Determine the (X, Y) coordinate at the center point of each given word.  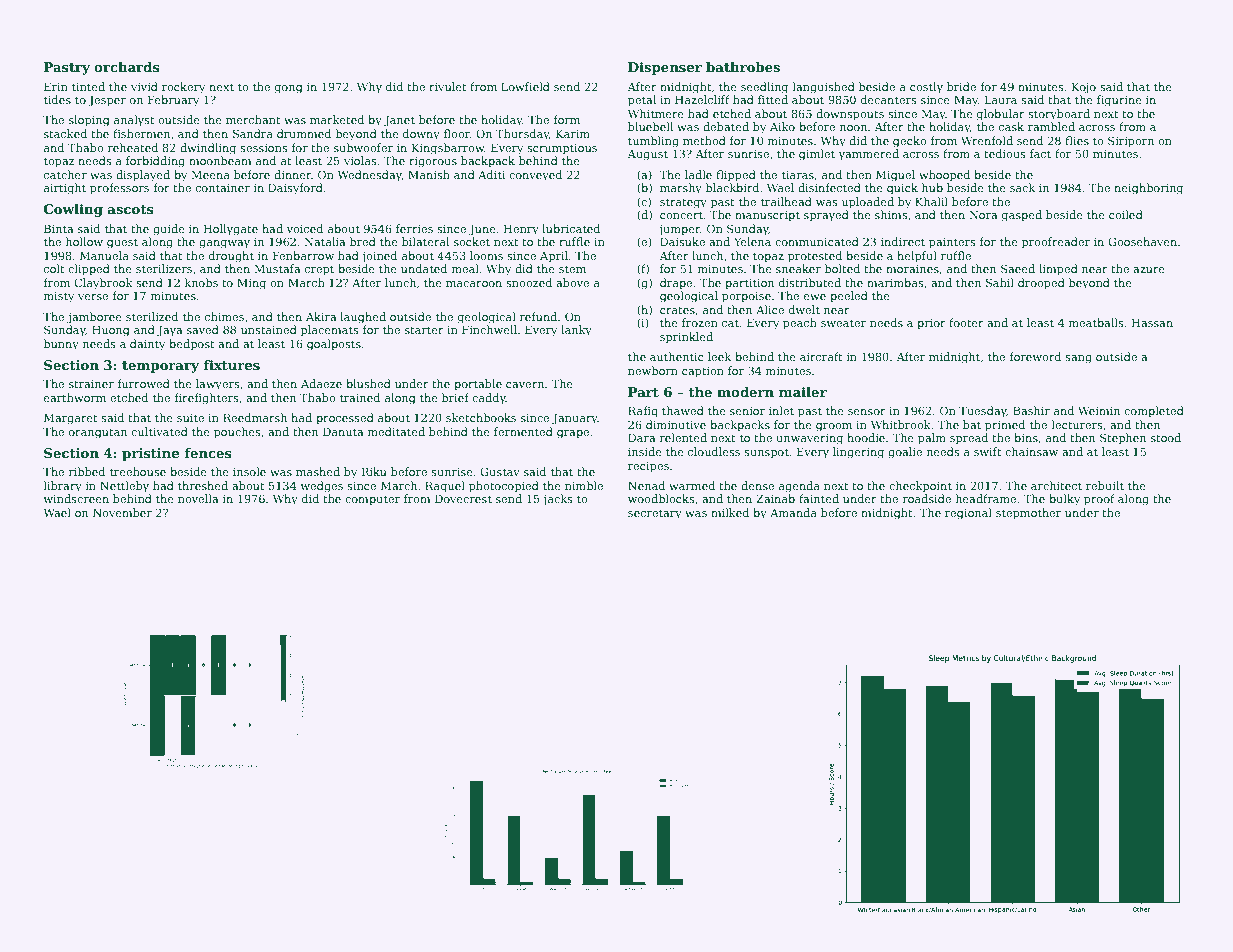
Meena (211, 174)
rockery (183, 88)
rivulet (448, 86)
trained (360, 397)
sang (1078, 359)
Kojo (1084, 88)
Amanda (793, 512)
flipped (736, 176)
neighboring (1148, 189)
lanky (576, 331)
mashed (318, 471)
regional (968, 514)
